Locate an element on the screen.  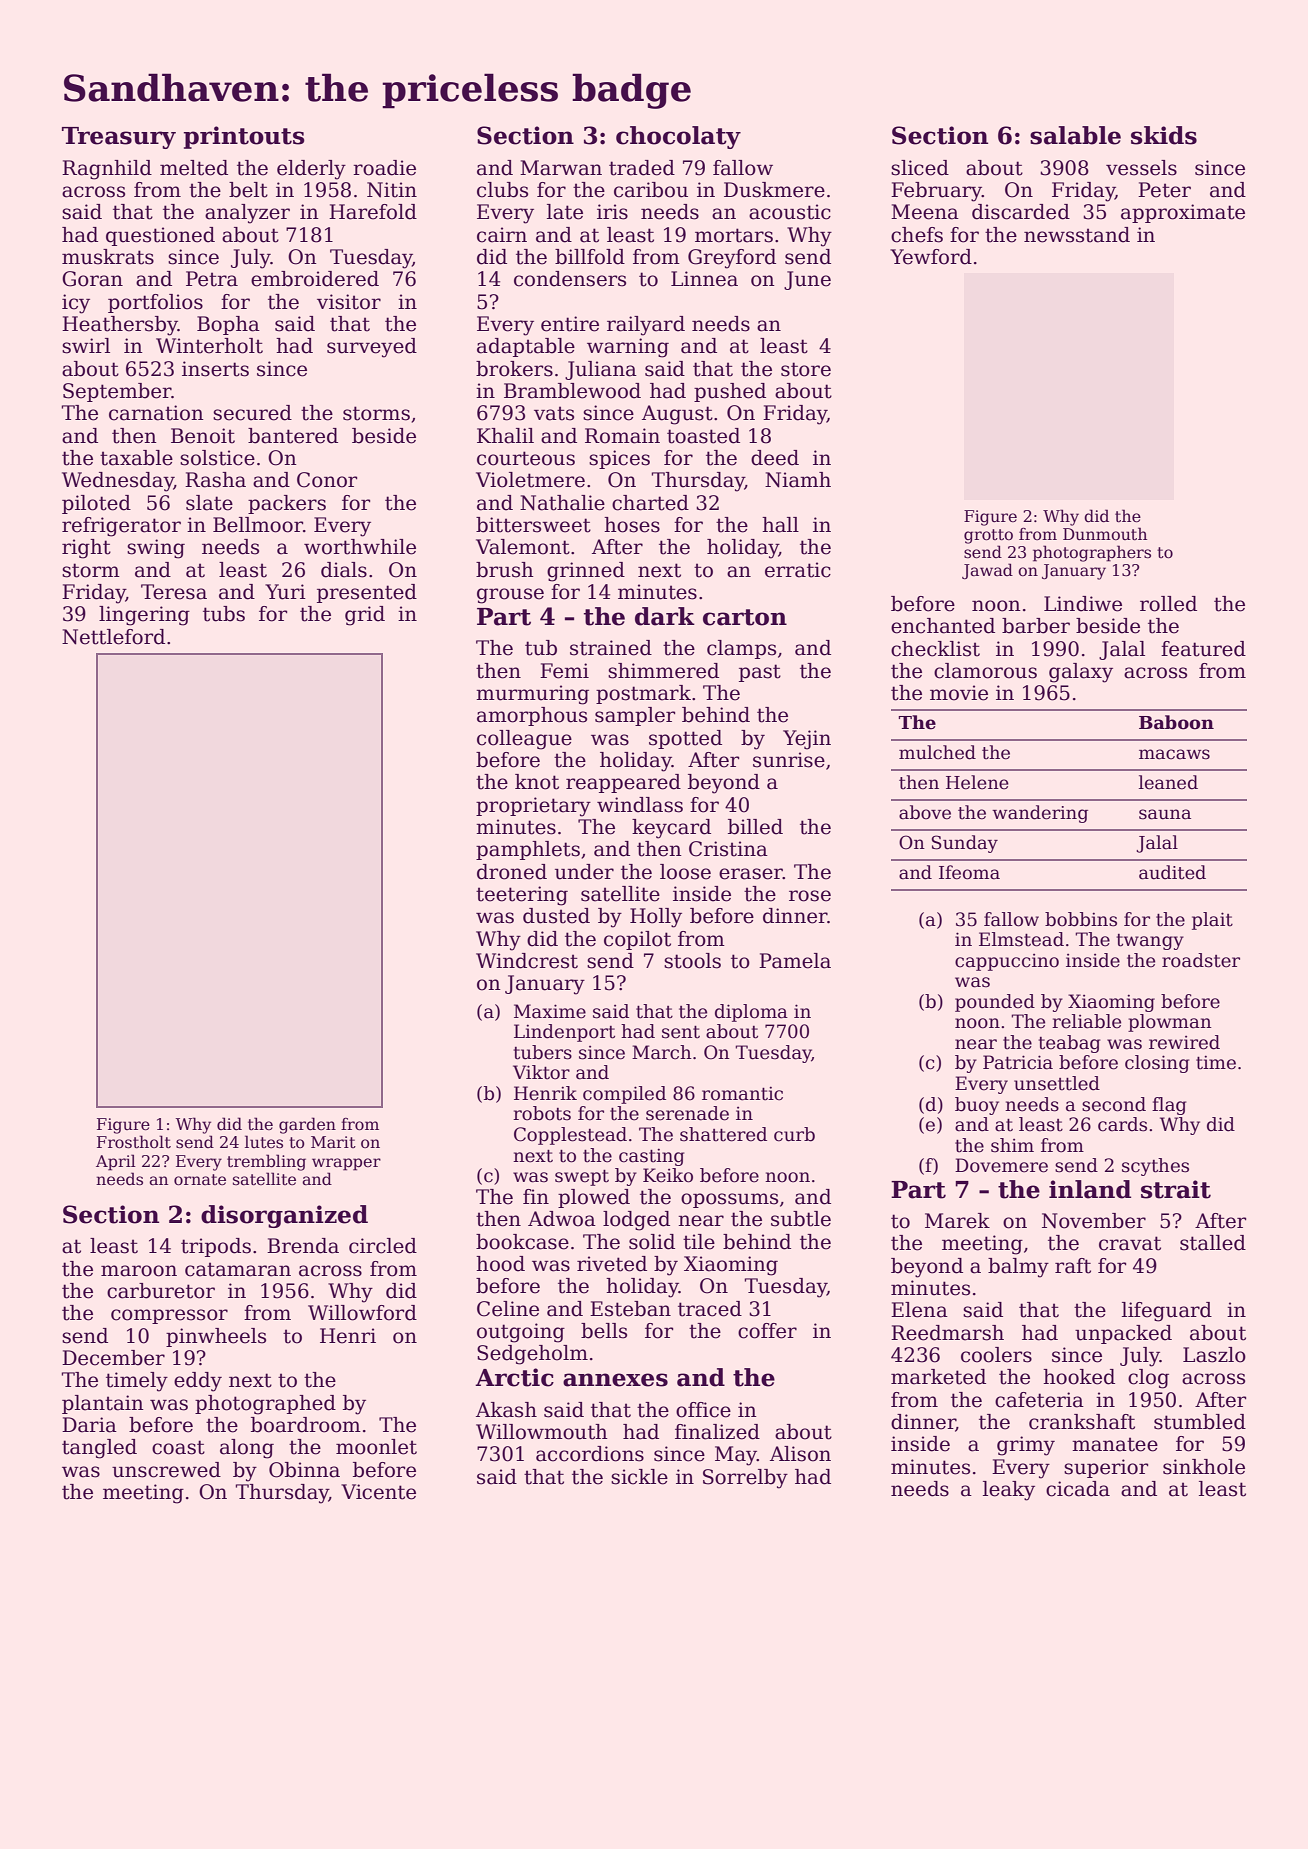
Adwoa is located at coordinates (562, 1219).
